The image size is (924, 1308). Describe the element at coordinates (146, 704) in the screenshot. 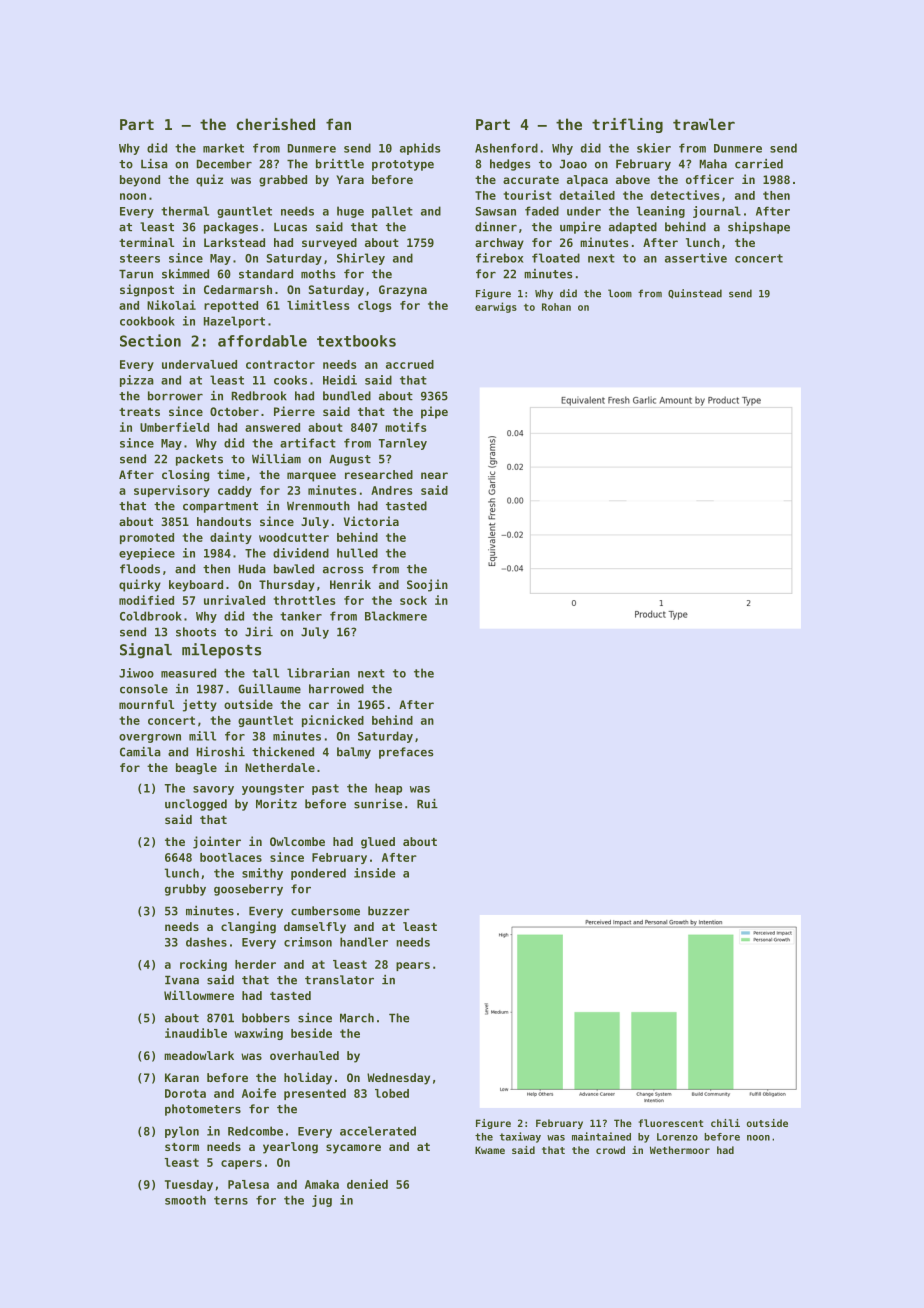

I see `mournful` at that location.
